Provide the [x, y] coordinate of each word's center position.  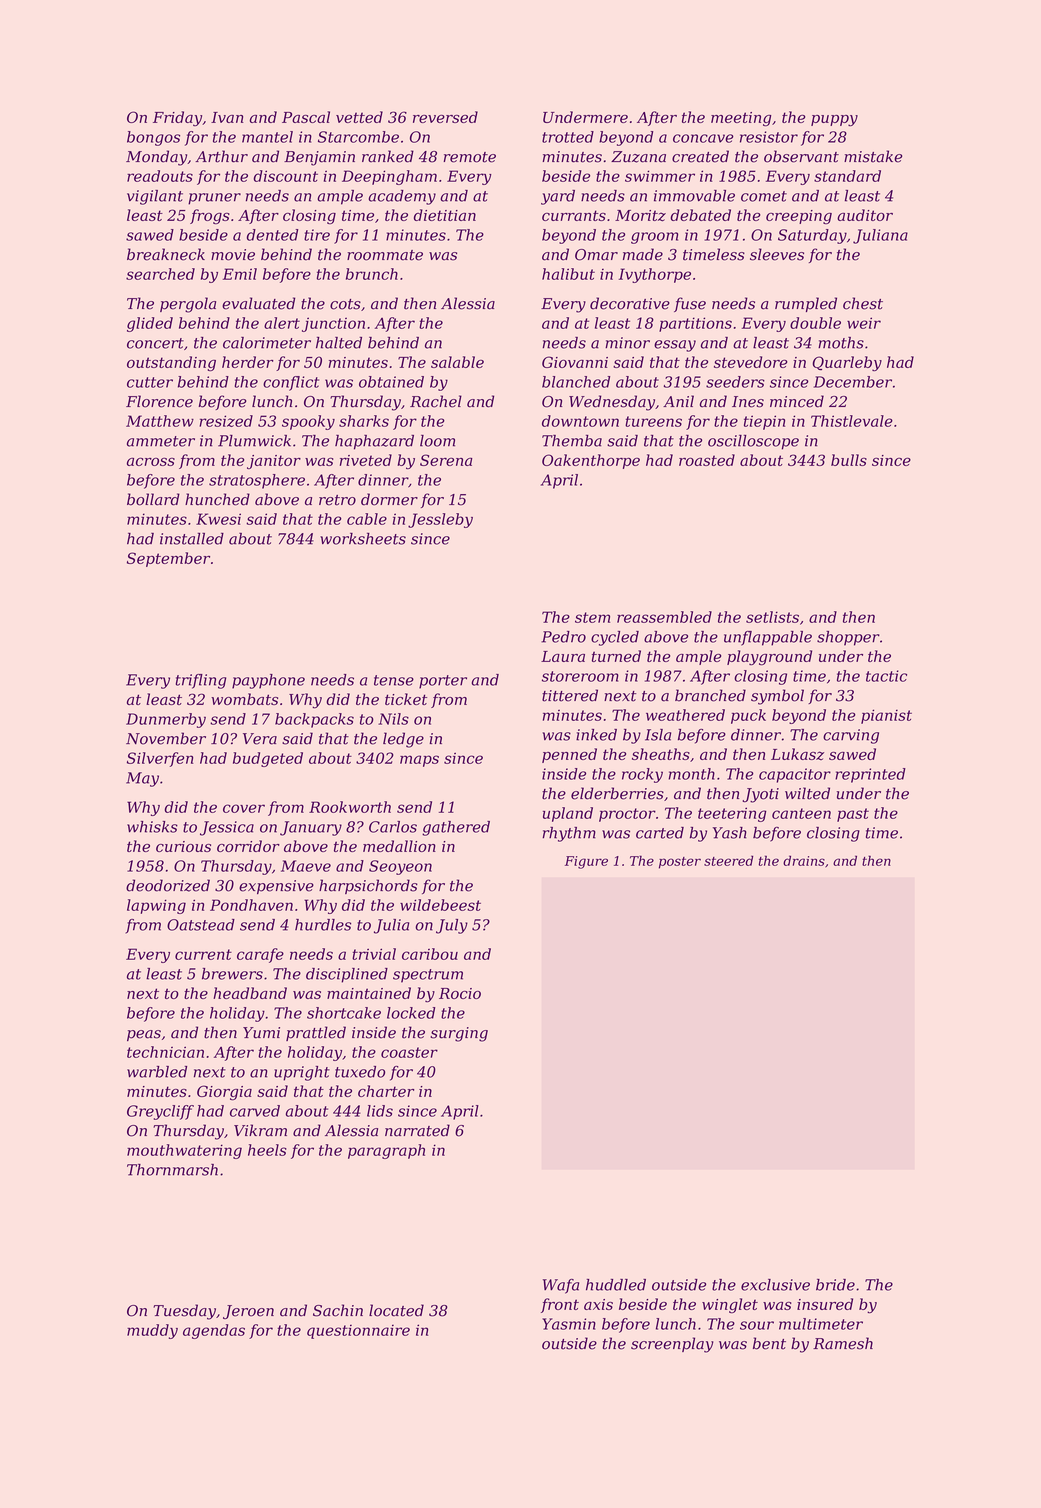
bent [769, 1343]
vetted [359, 117]
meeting [741, 119]
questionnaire [358, 1332]
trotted [568, 137]
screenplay [672, 1345]
